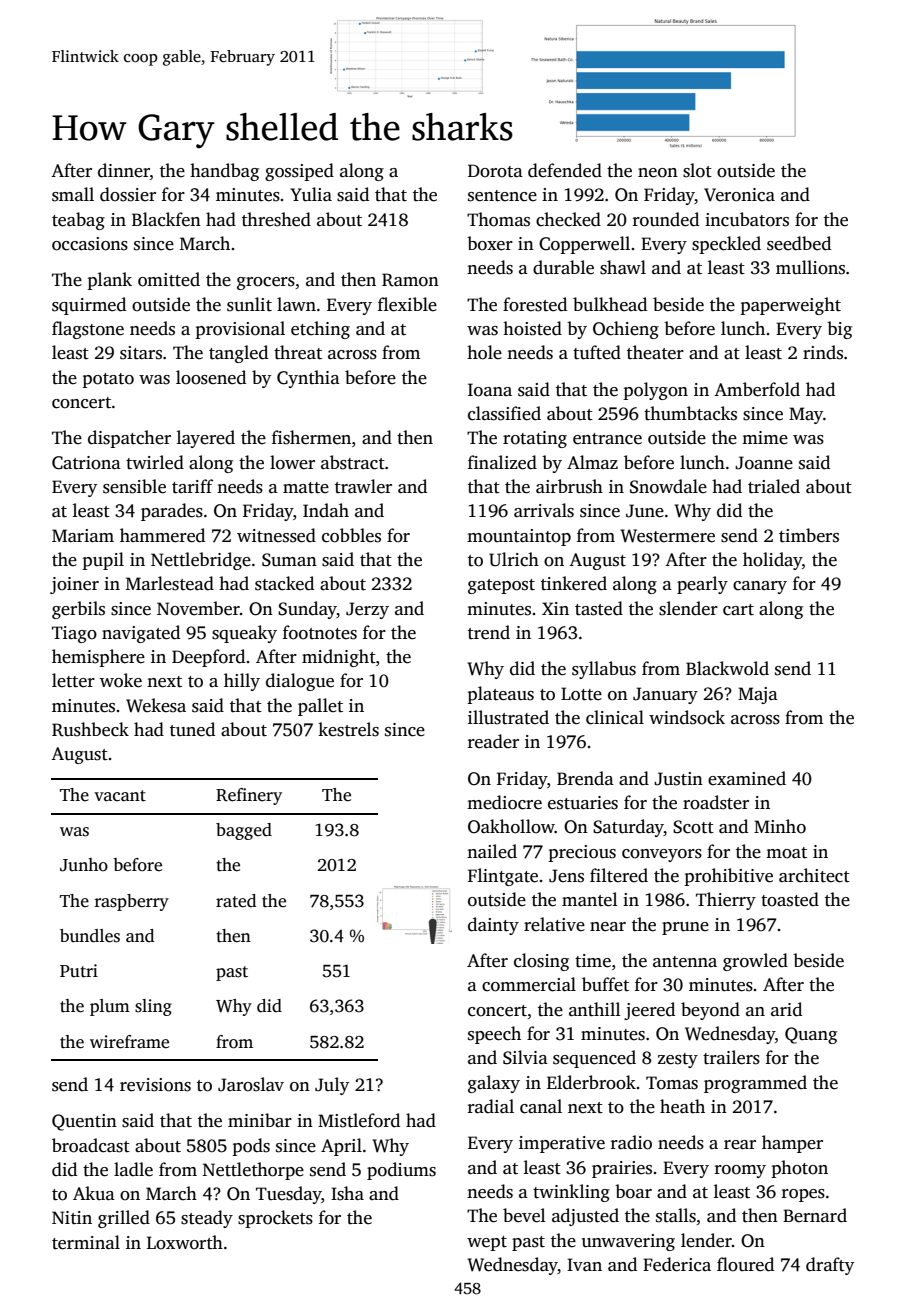 The height and width of the screenshot is (1316, 908). I want to click on Xin, so click(555, 608).
